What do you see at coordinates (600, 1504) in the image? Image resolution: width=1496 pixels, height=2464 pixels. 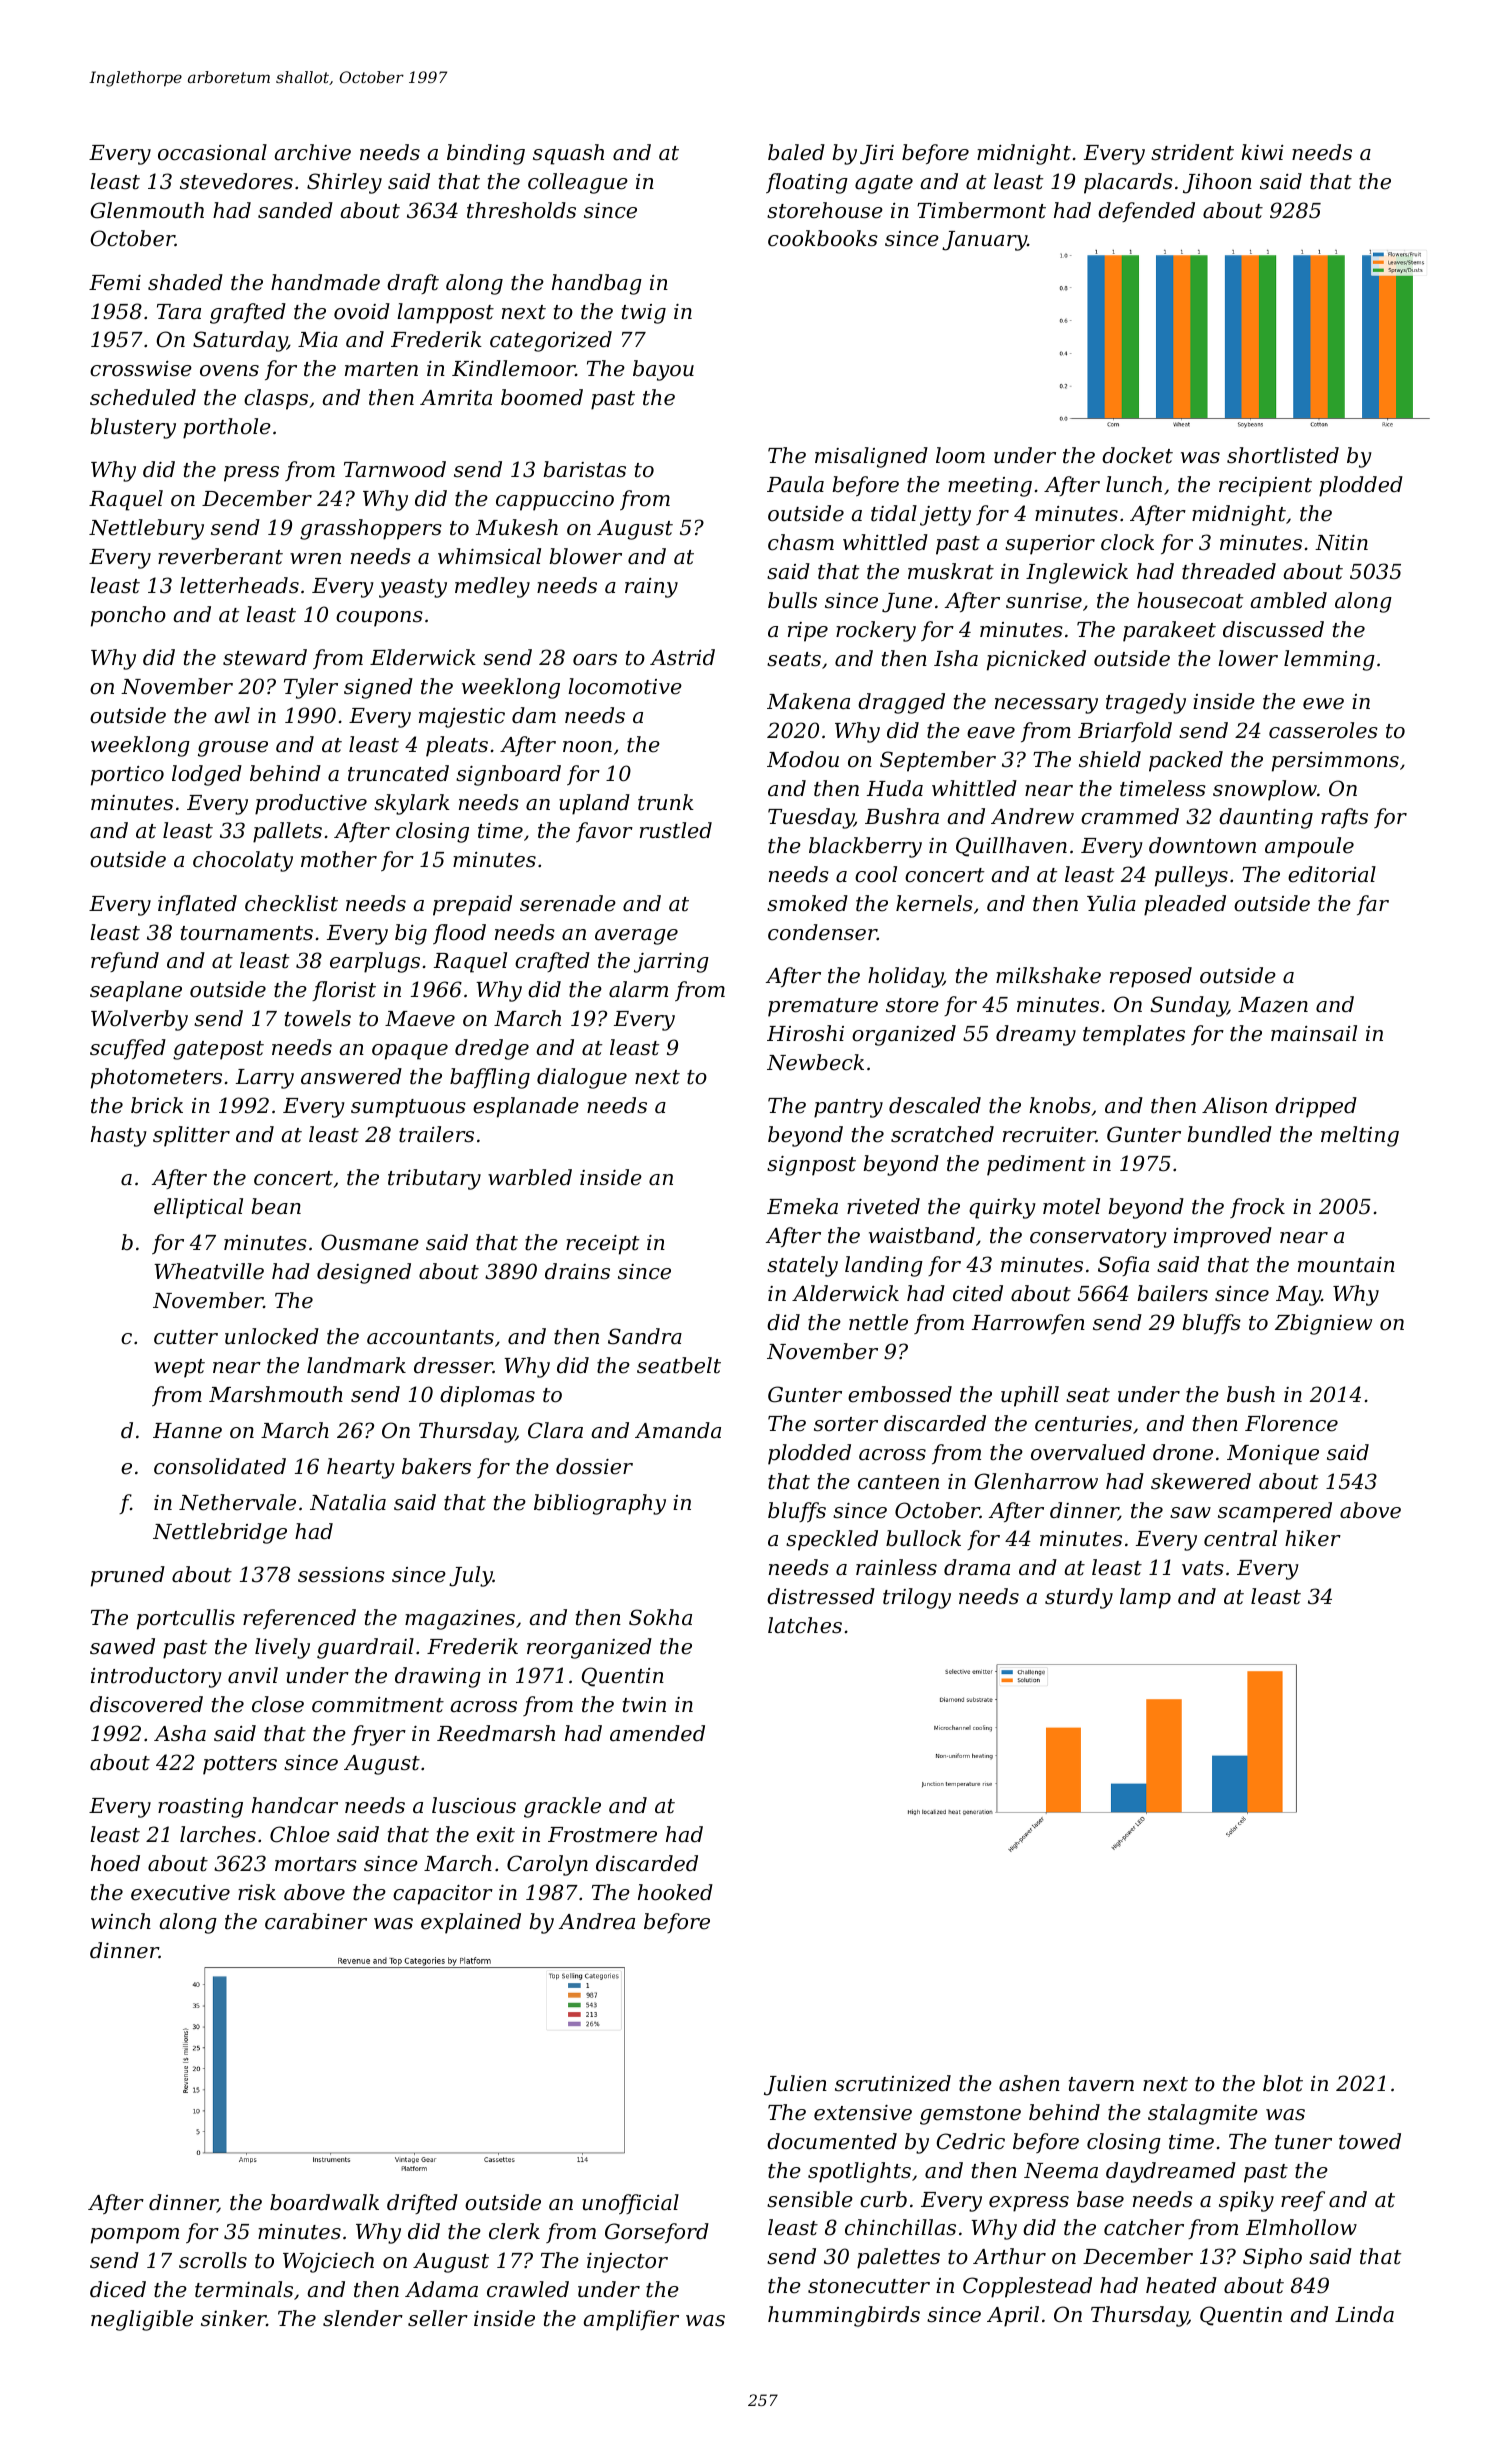 I see `bibliography` at bounding box center [600, 1504].
